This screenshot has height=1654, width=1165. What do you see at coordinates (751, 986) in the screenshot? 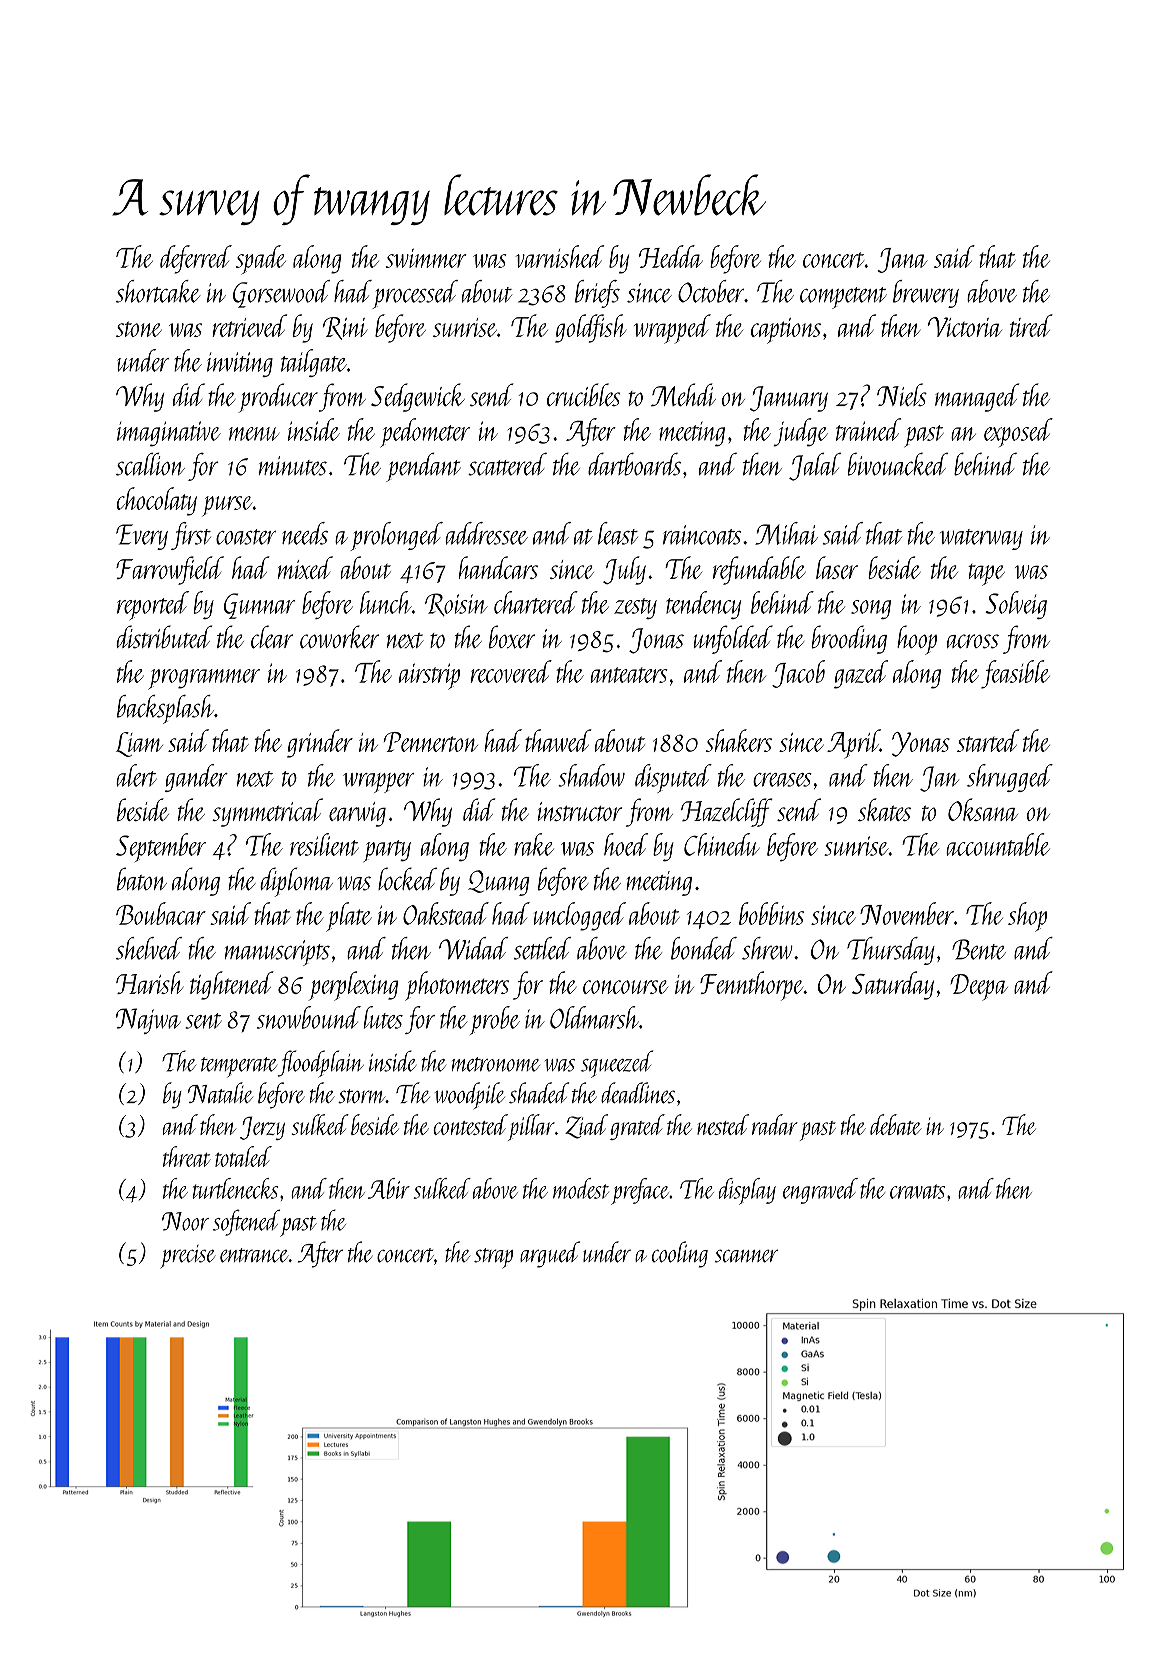
I see `Fennthorpe` at bounding box center [751, 986].
